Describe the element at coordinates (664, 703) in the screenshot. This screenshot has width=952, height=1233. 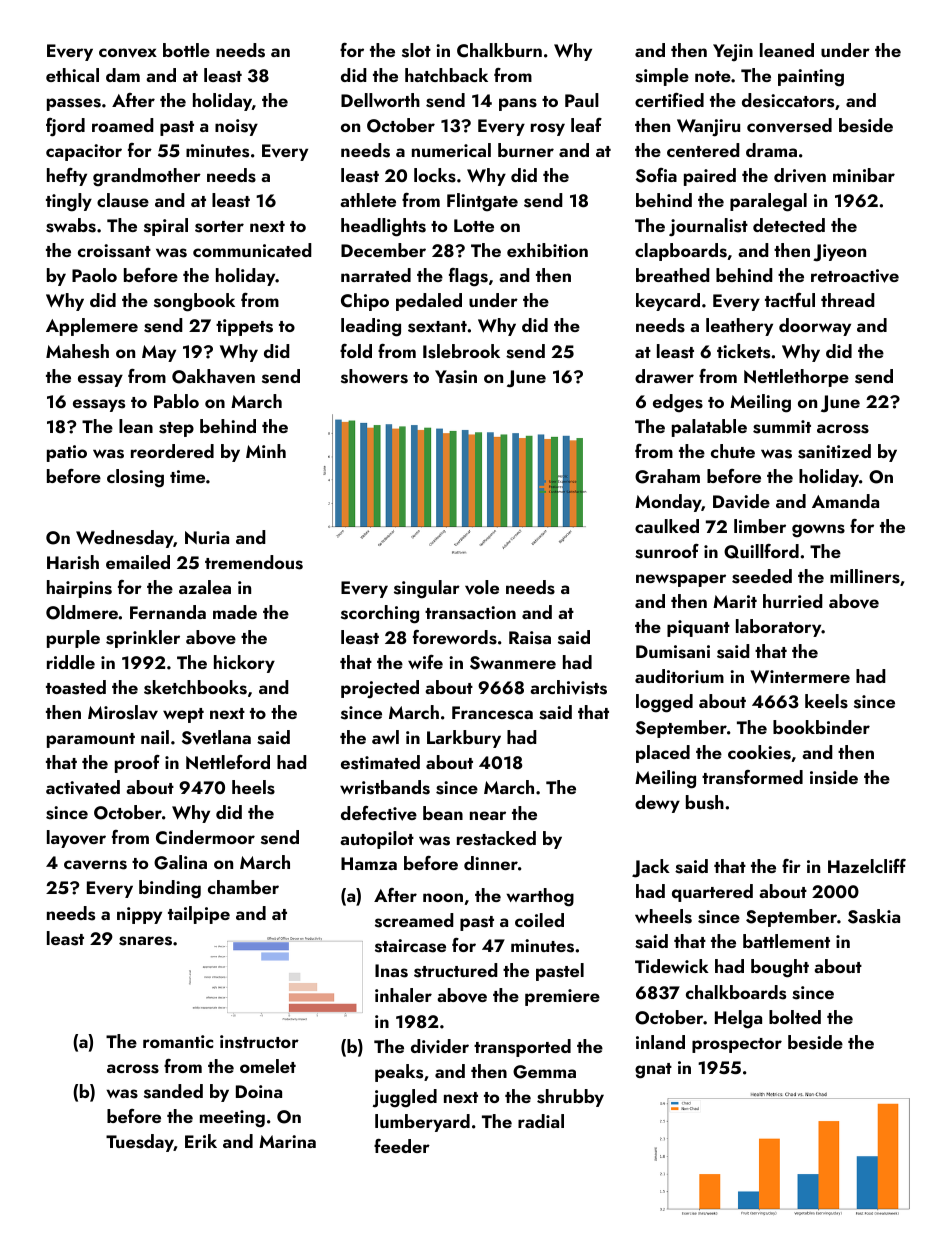
I see `logged` at that location.
